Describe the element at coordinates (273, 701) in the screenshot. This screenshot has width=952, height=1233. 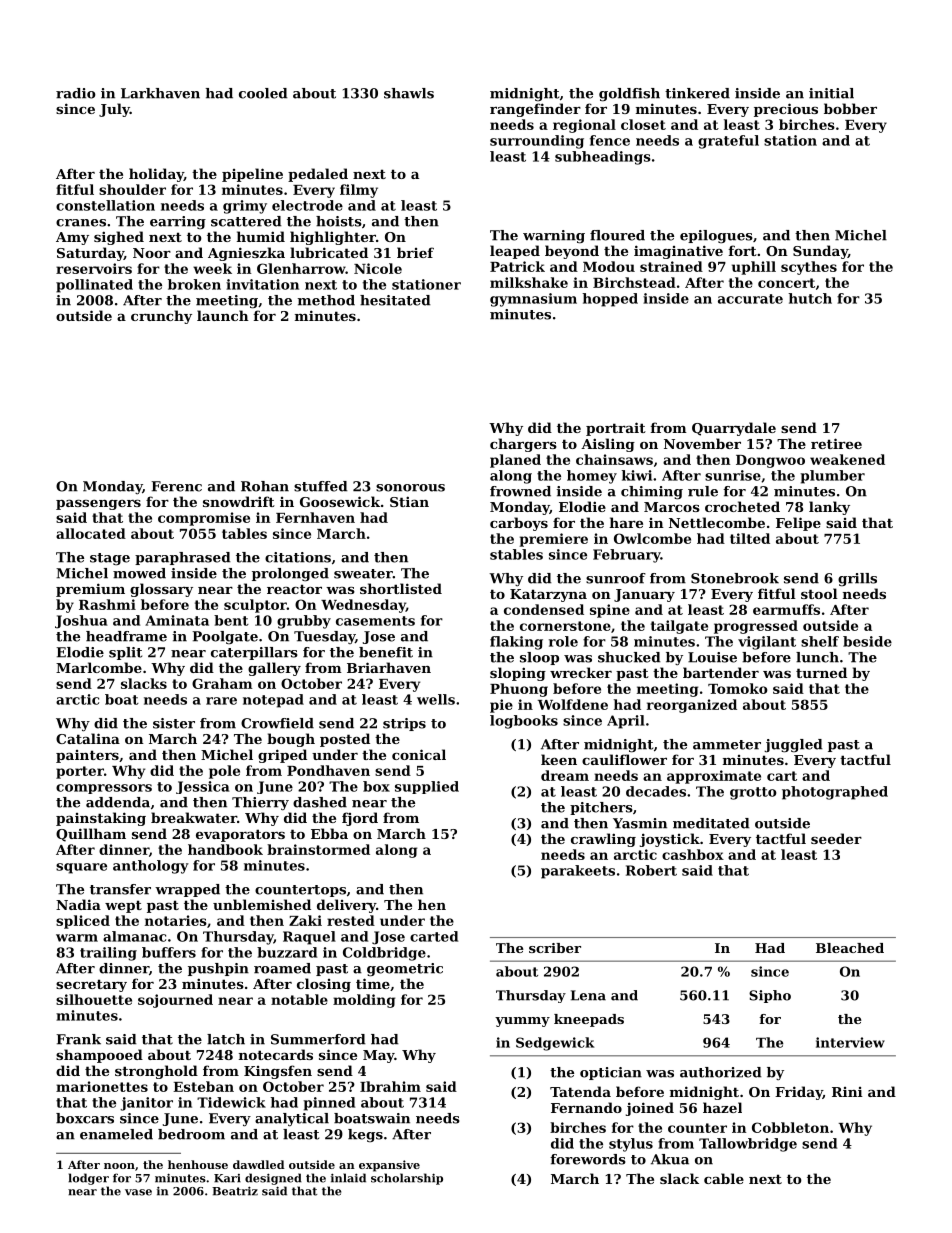
I see `notepad` at that location.
